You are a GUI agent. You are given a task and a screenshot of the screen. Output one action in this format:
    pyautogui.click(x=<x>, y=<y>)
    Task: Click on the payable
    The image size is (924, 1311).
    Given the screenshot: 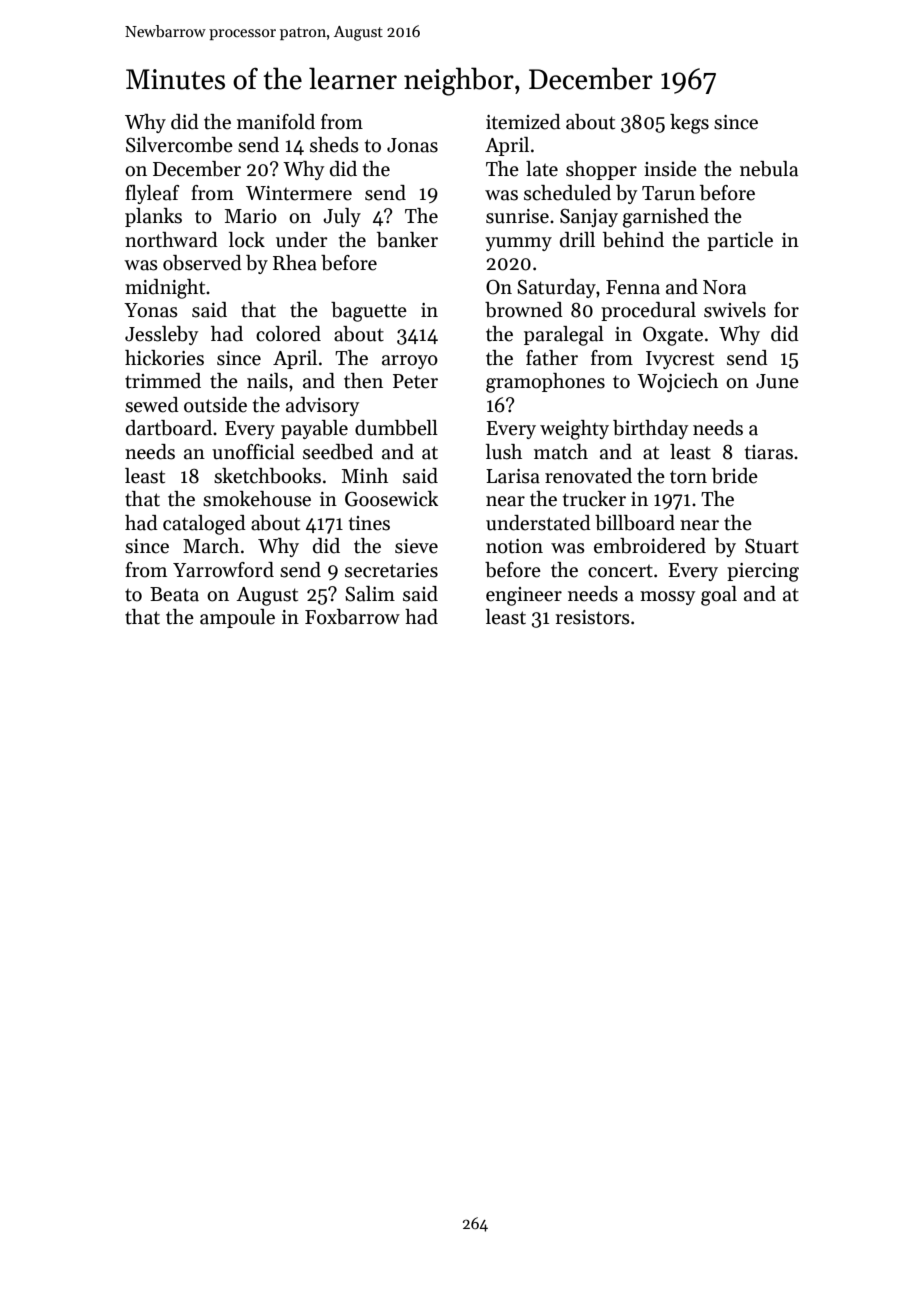 What is the action you would take?
    pyautogui.click(x=314, y=429)
